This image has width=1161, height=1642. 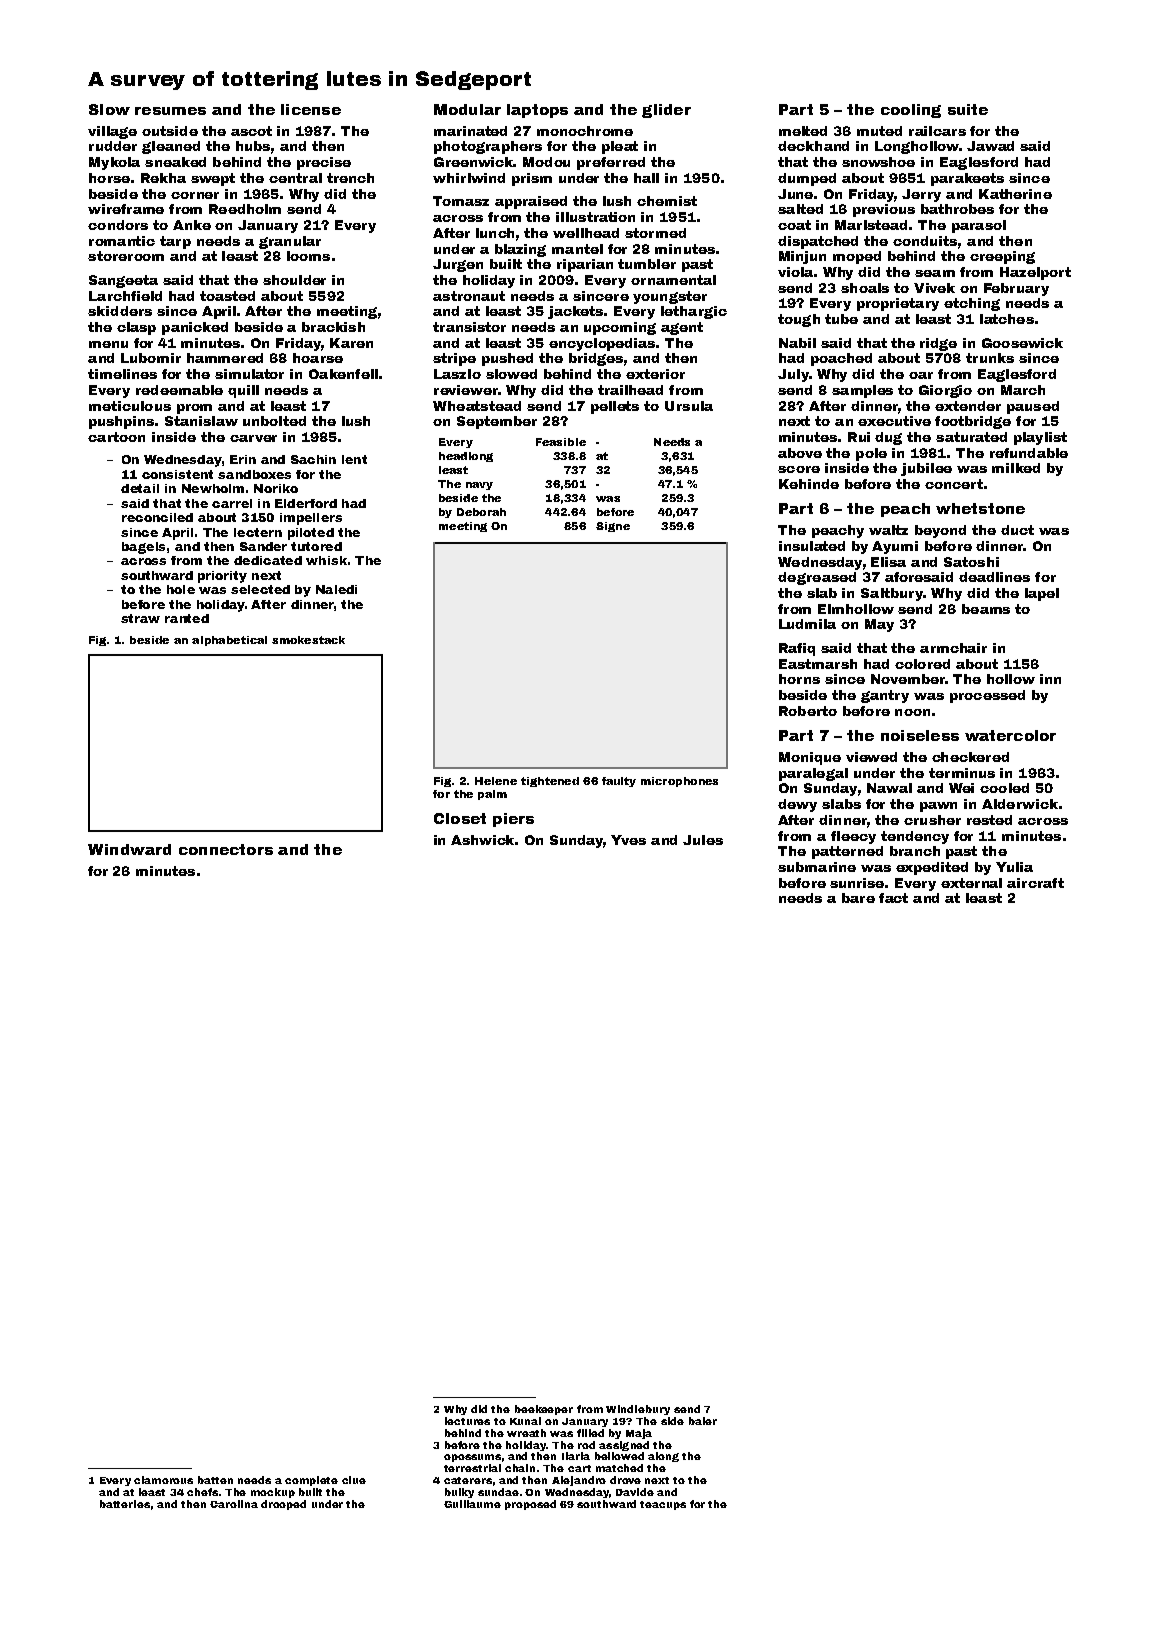 I want to click on viola, so click(x=795, y=272).
